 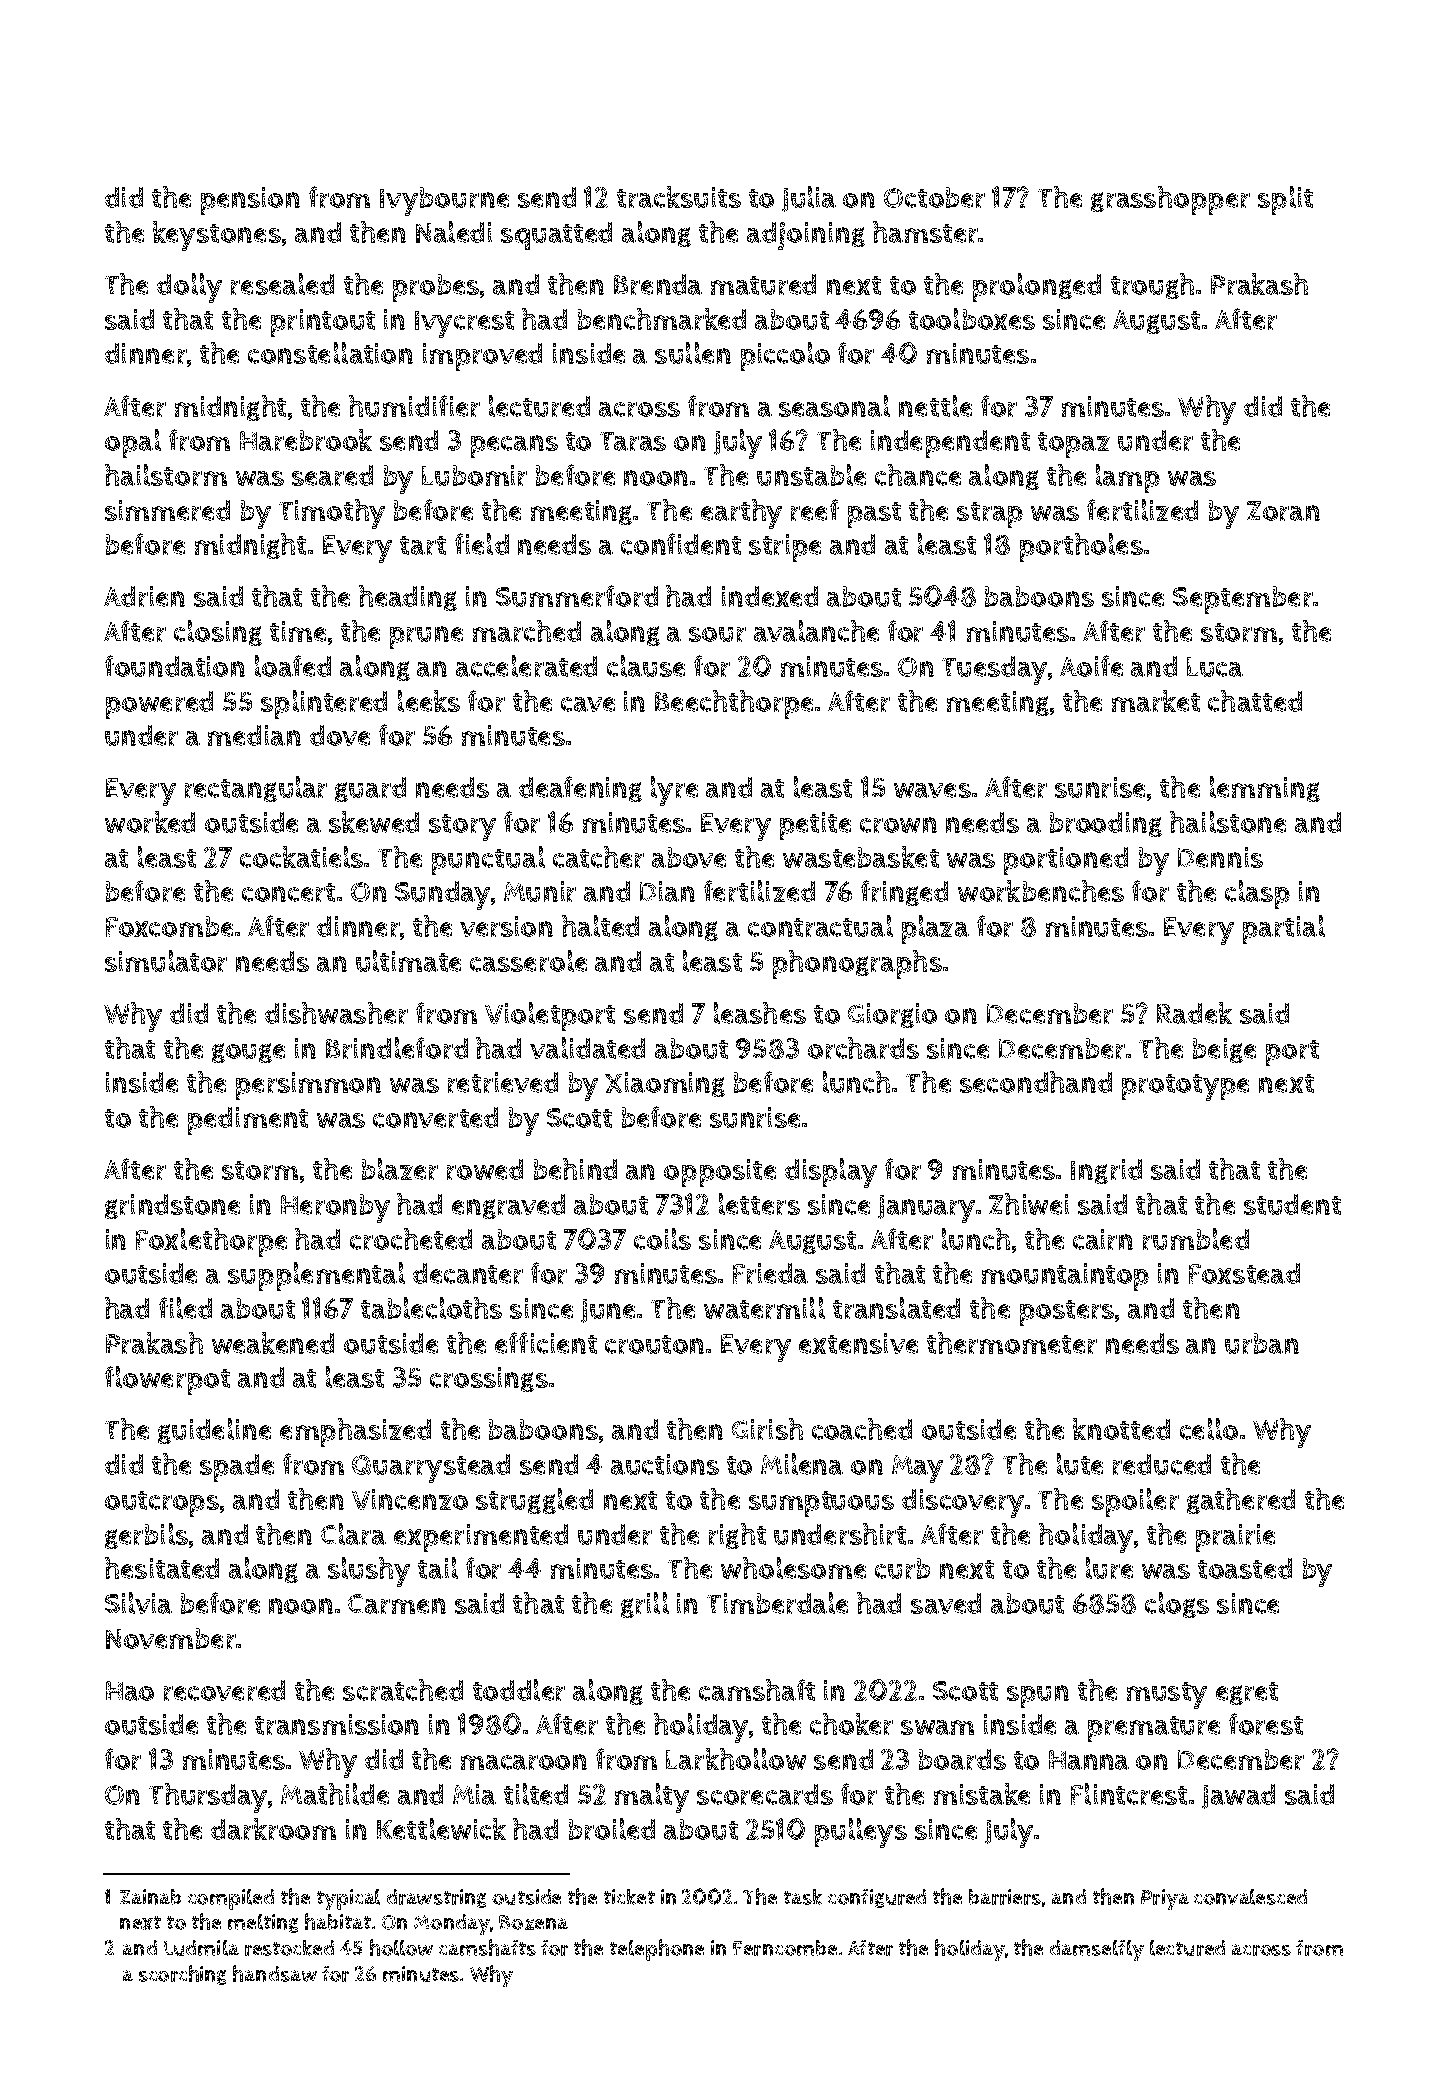 What do you see at coordinates (934, 197) in the screenshot?
I see `October` at bounding box center [934, 197].
